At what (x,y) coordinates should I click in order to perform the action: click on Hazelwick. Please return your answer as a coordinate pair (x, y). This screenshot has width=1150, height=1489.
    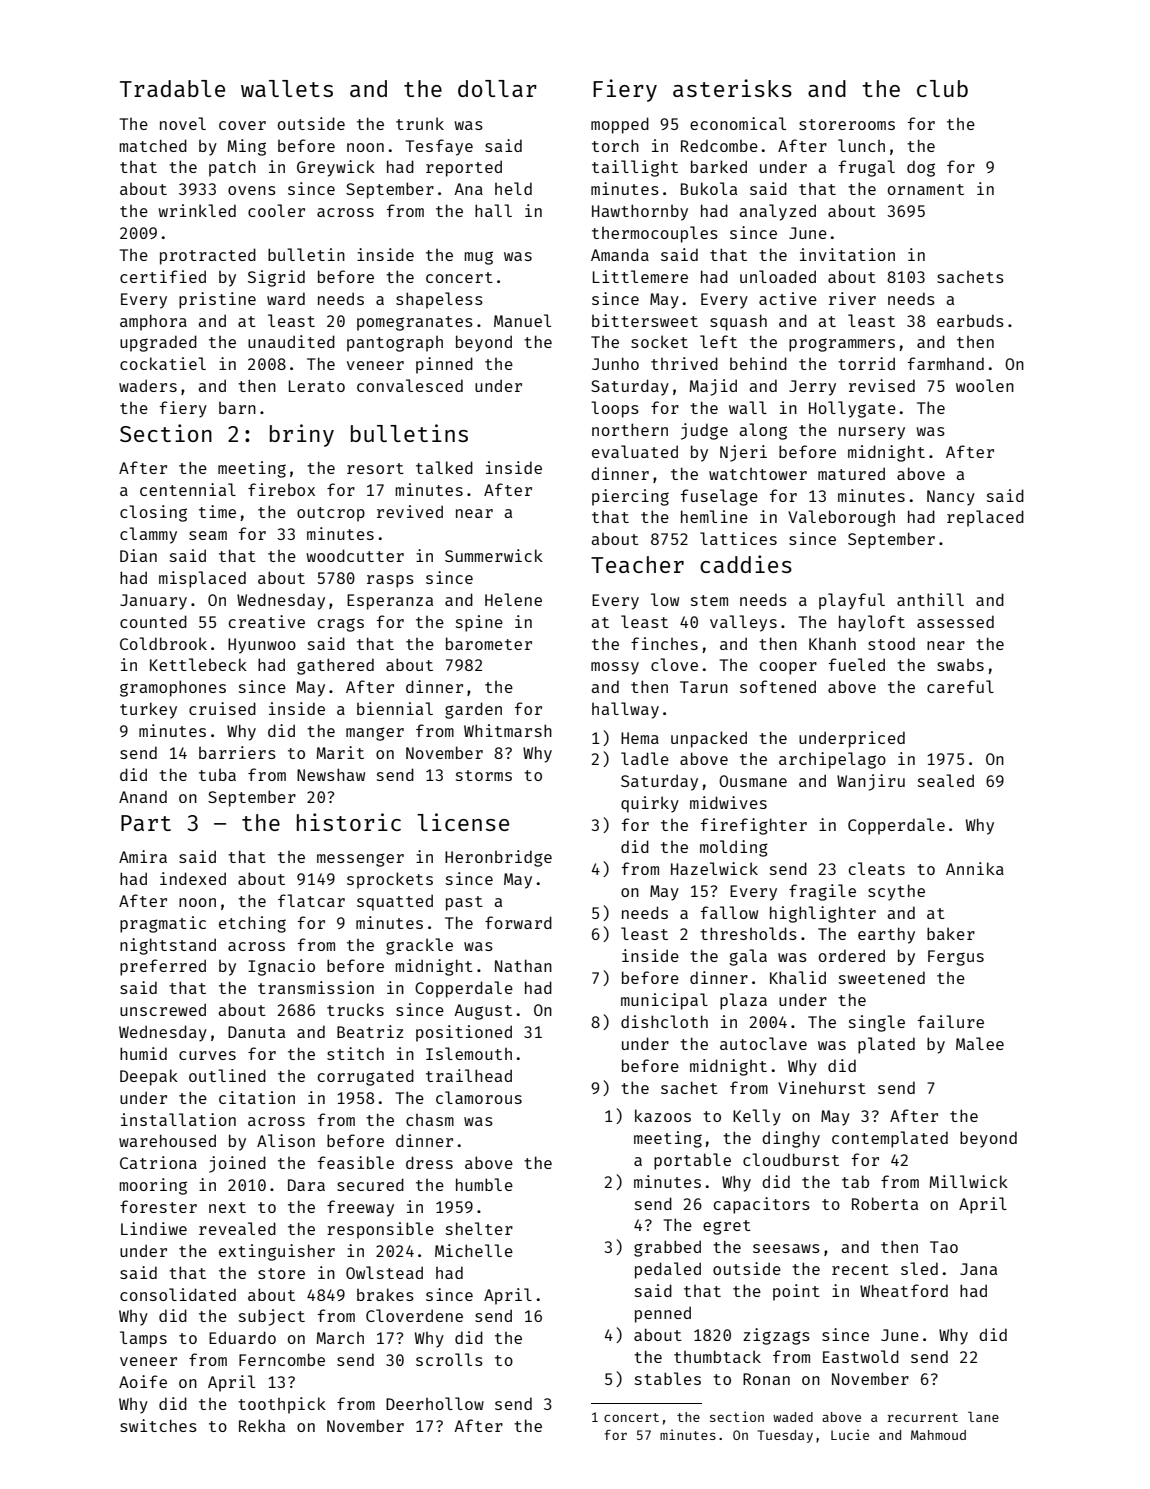
    Looking at the image, I should click on (714, 868).
